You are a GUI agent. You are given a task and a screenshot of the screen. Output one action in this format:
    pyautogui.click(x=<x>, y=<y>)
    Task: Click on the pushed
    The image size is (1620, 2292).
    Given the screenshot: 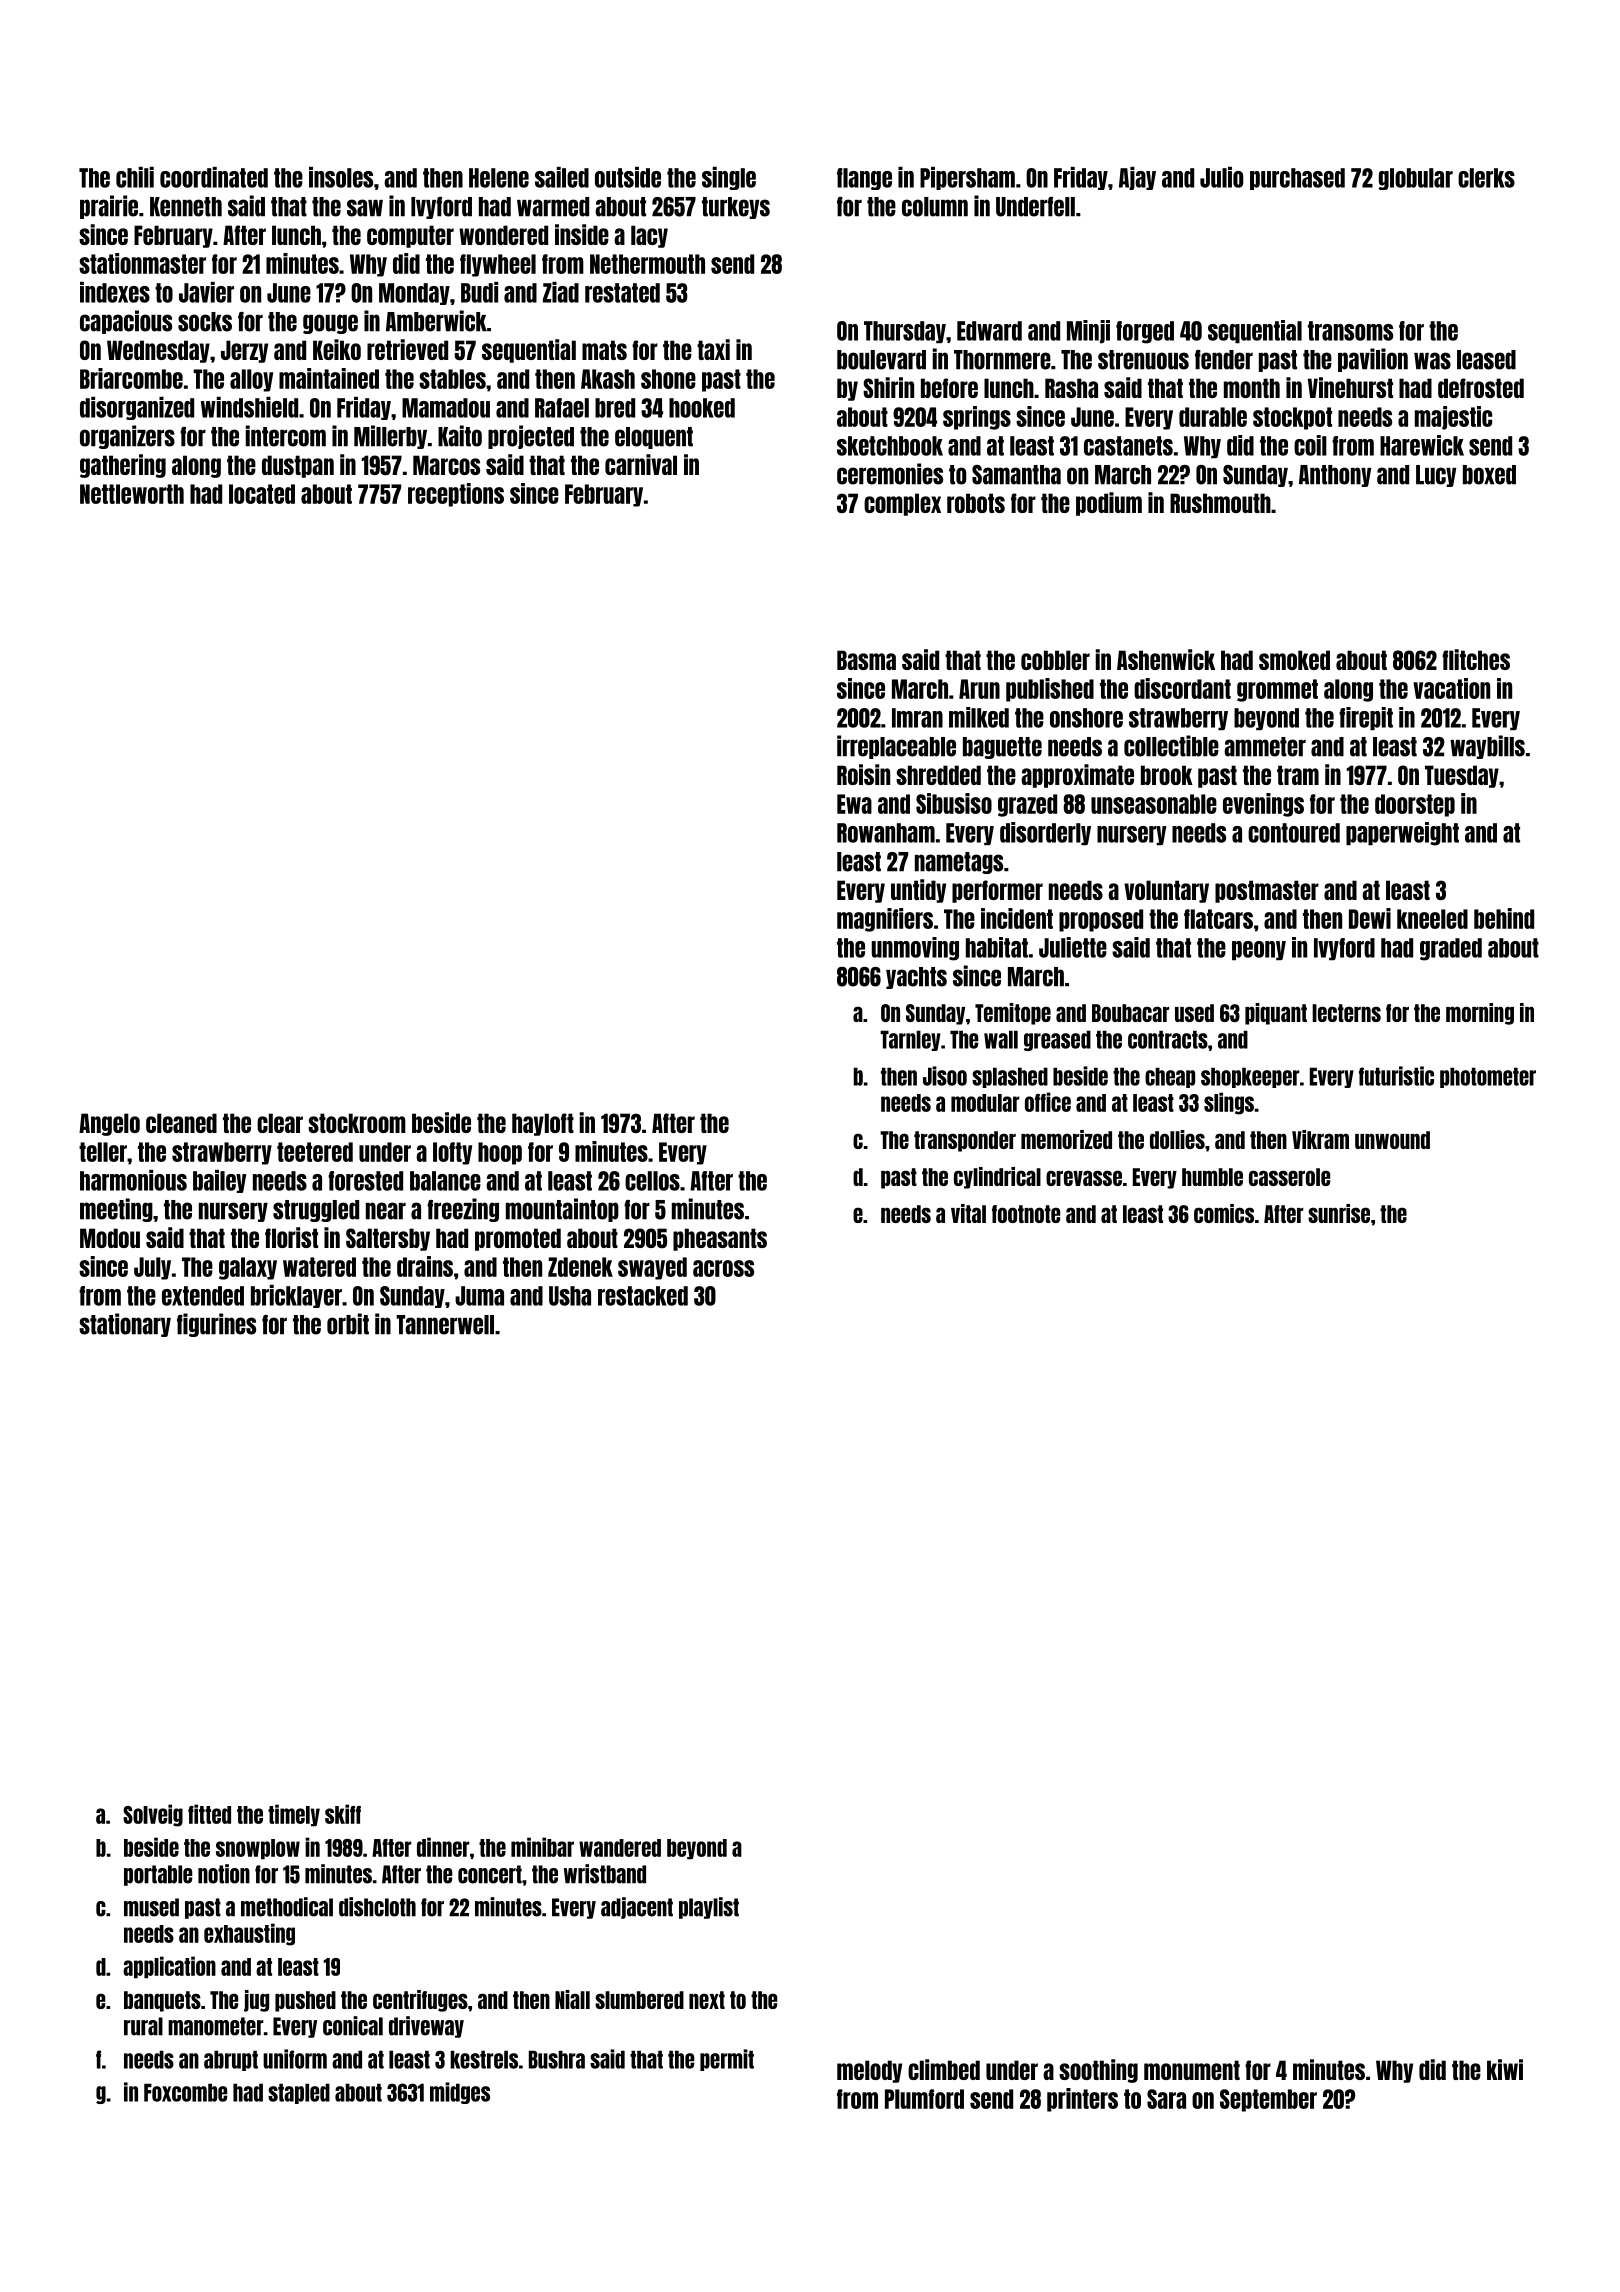 What is the action you would take?
    pyautogui.click(x=305, y=2001)
